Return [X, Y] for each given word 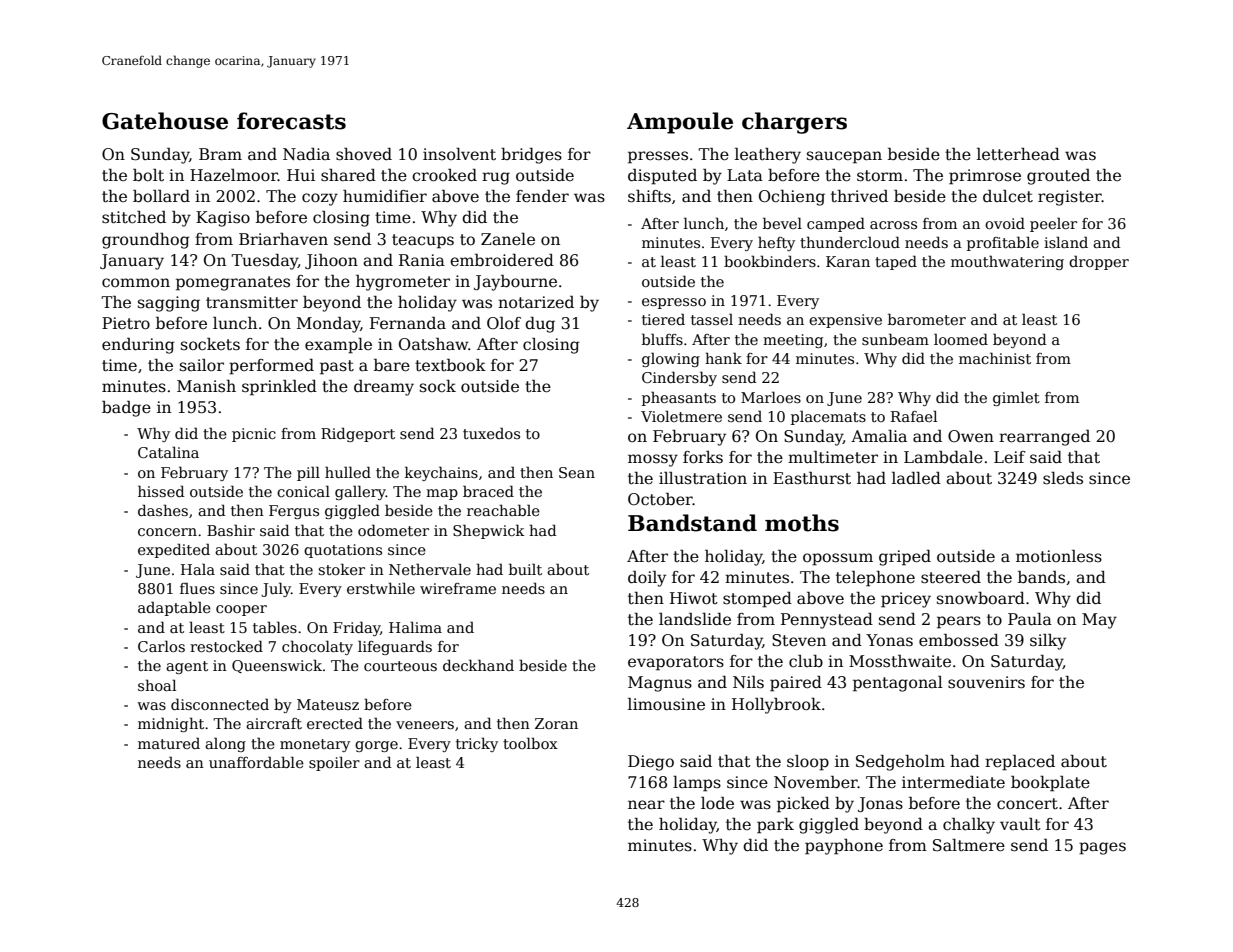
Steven [799, 640]
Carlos [161, 646]
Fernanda [408, 323]
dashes [163, 510]
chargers [794, 123]
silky [1048, 642]
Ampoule [680, 123]
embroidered [502, 260]
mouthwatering [1007, 262]
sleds [1063, 478]
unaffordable [256, 762]
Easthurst [812, 478]
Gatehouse [165, 121]
